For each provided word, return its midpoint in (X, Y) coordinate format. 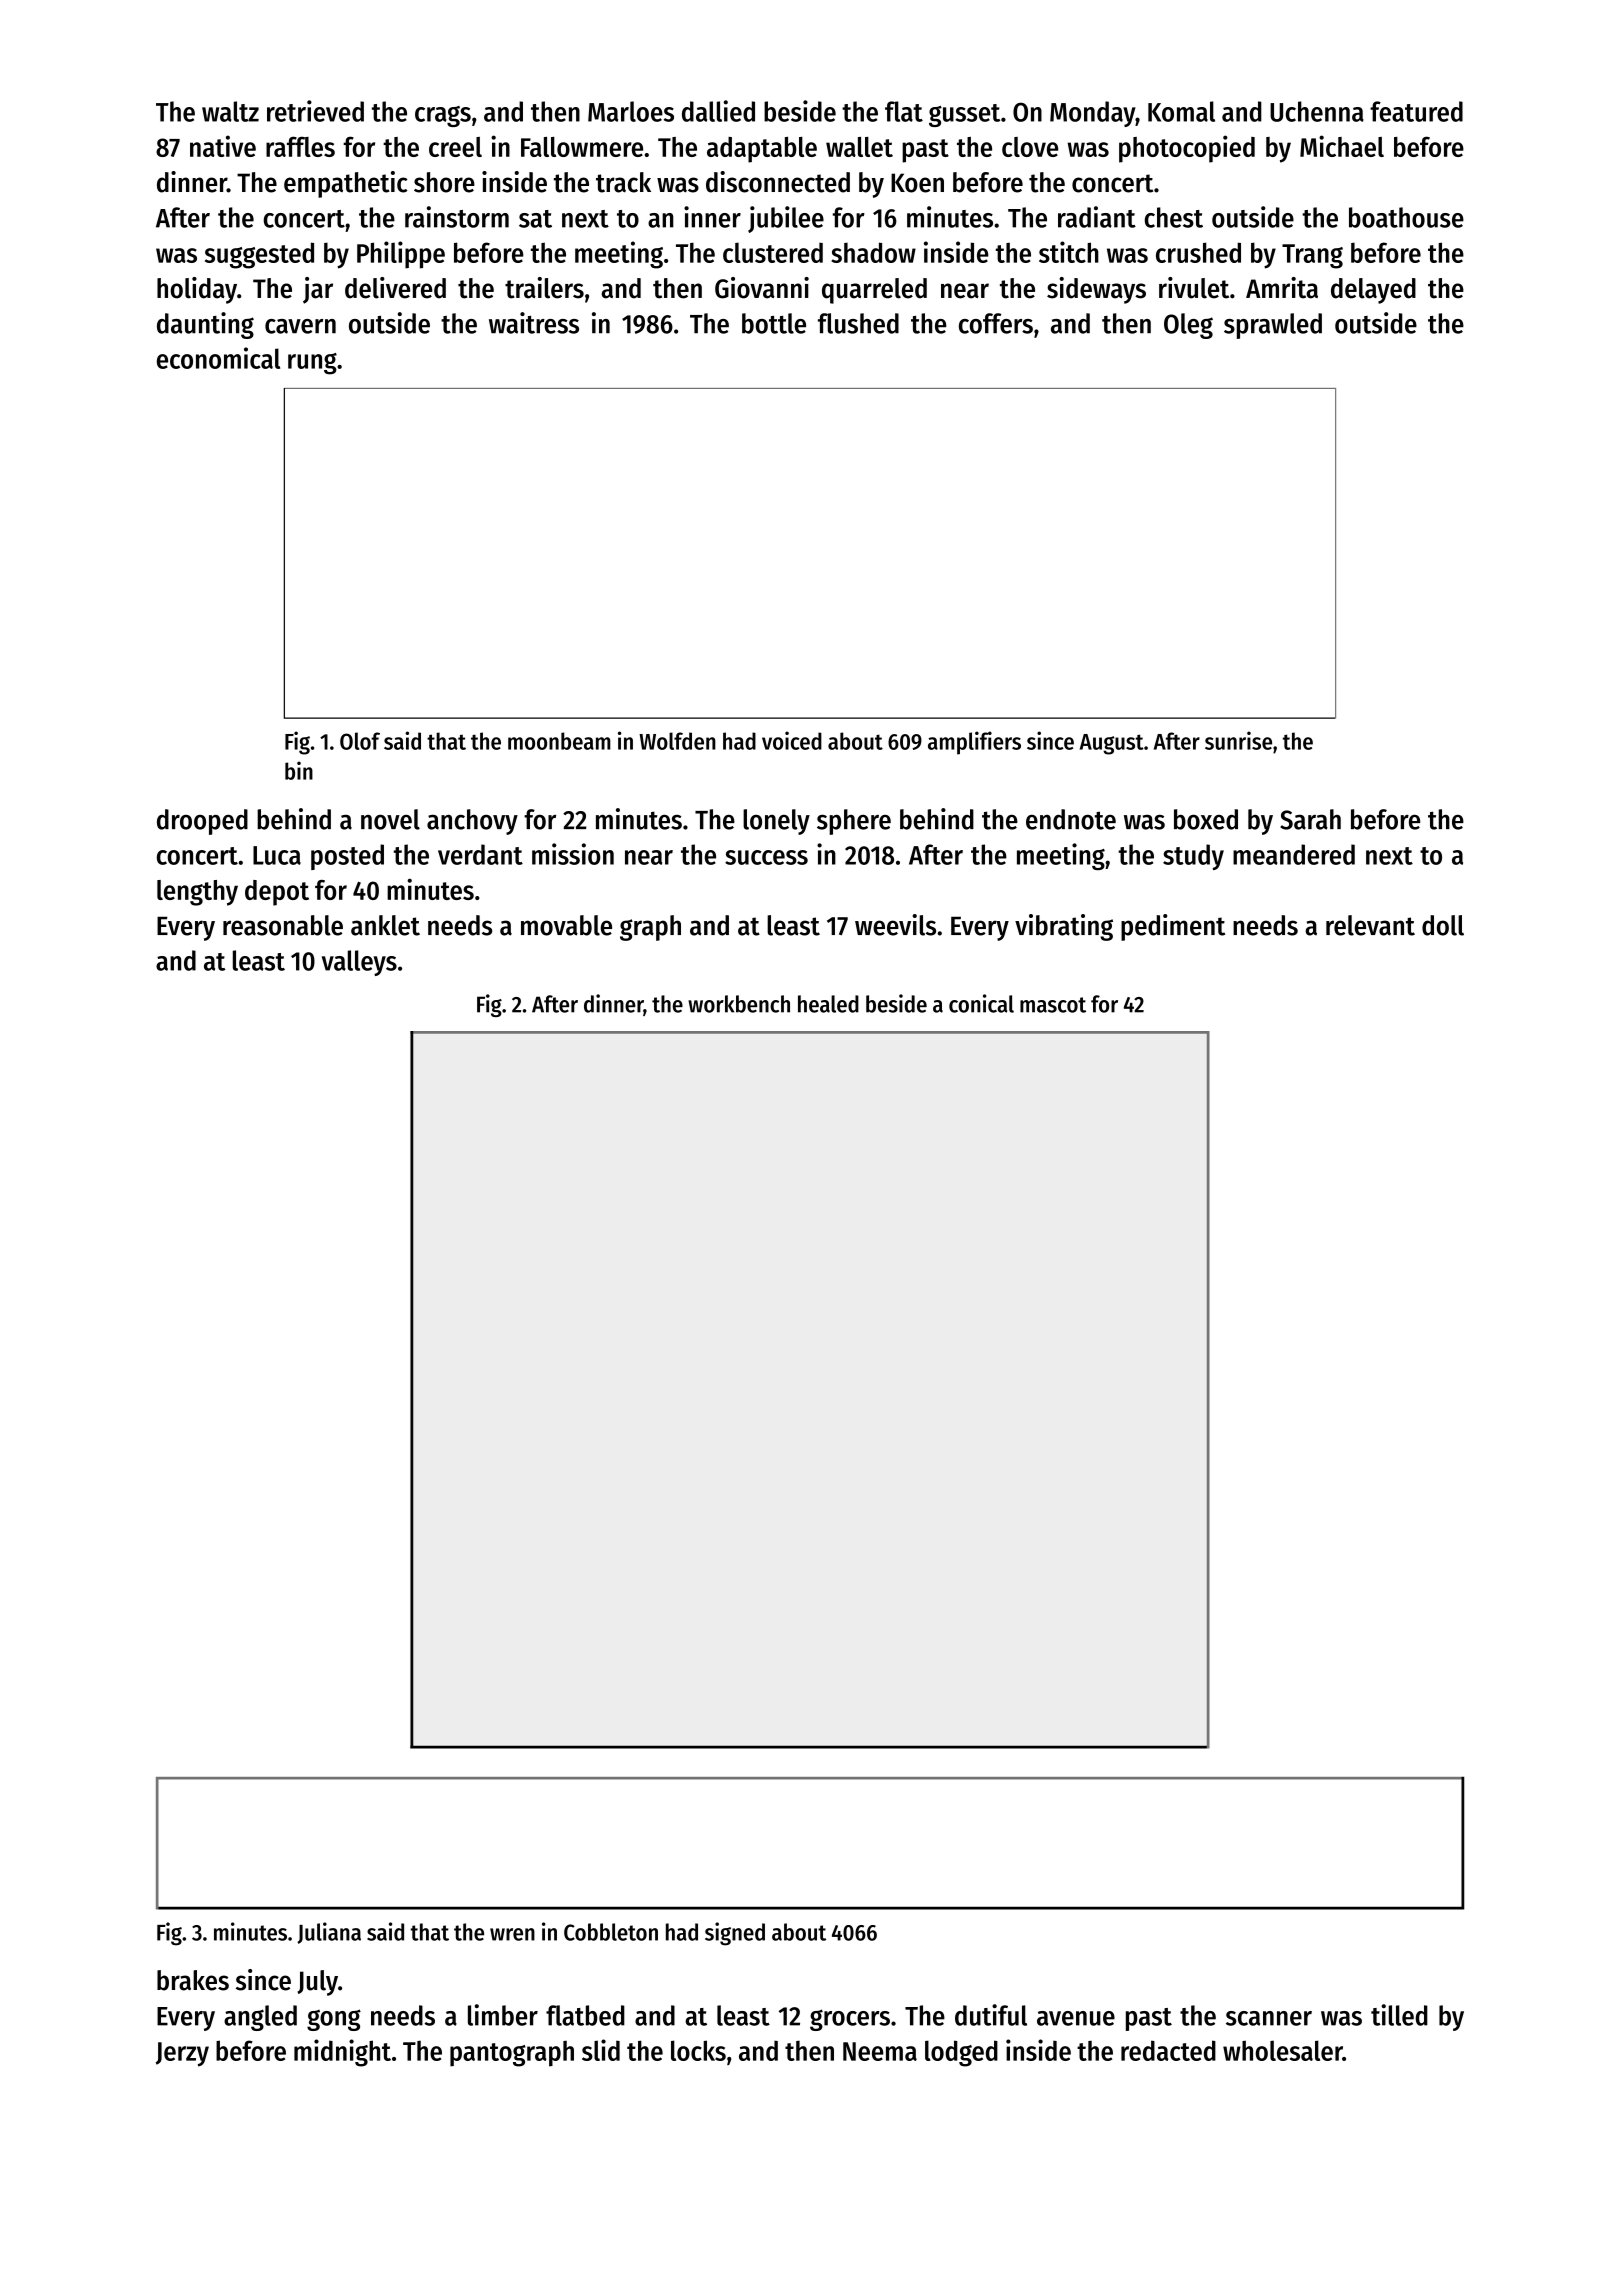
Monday (1092, 114)
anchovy (472, 822)
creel (455, 147)
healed (828, 1004)
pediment (1173, 927)
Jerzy (182, 2054)
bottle (774, 323)
